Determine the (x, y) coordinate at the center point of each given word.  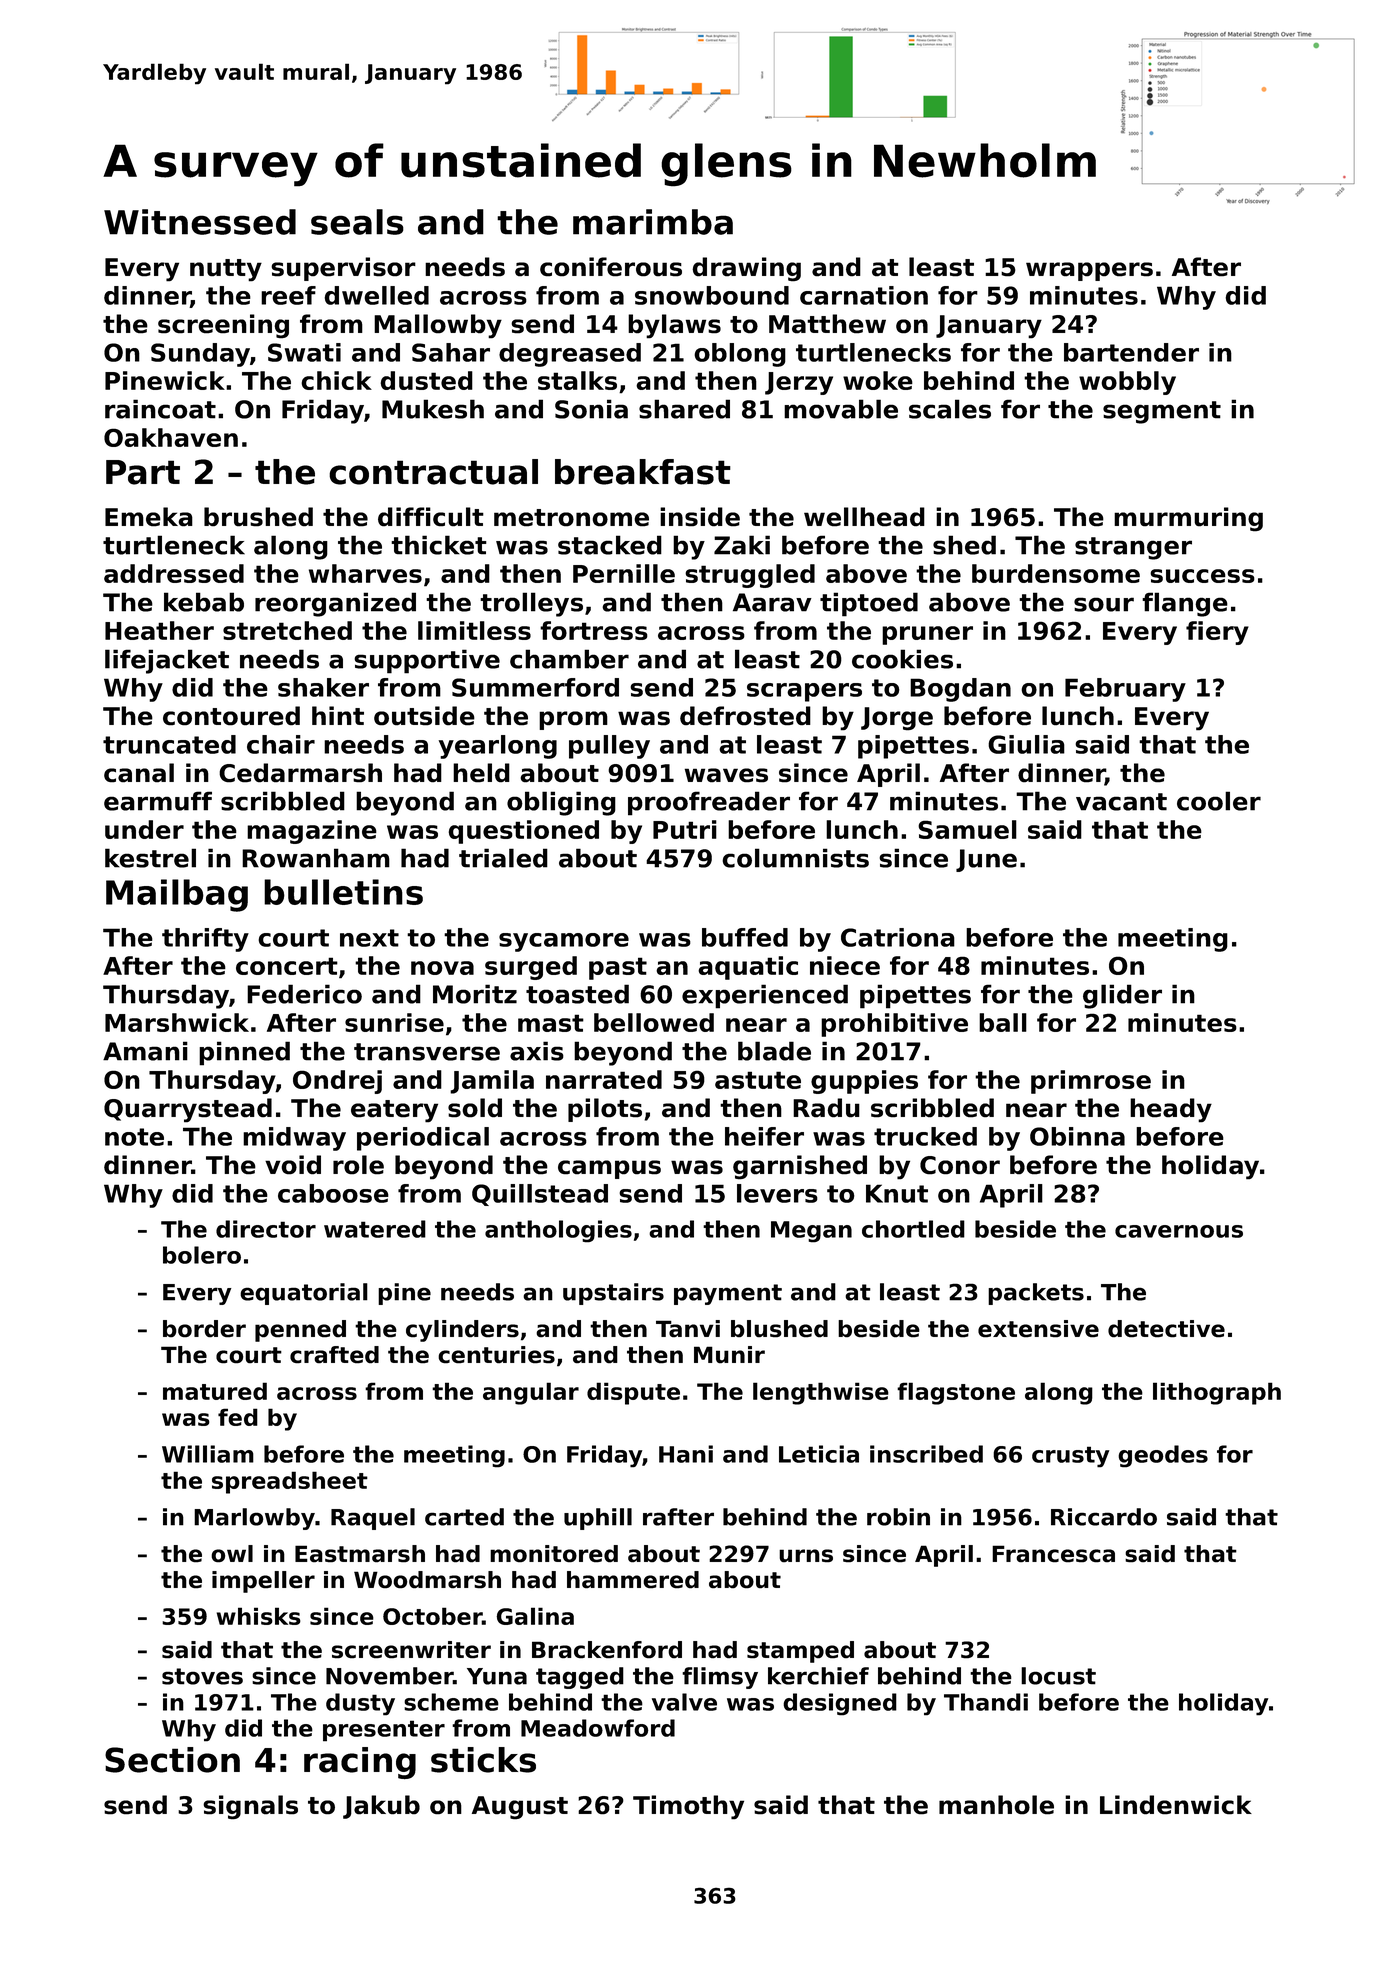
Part (143, 472)
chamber (569, 659)
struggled (750, 576)
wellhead (864, 517)
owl (232, 1554)
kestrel (150, 858)
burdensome (1056, 573)
